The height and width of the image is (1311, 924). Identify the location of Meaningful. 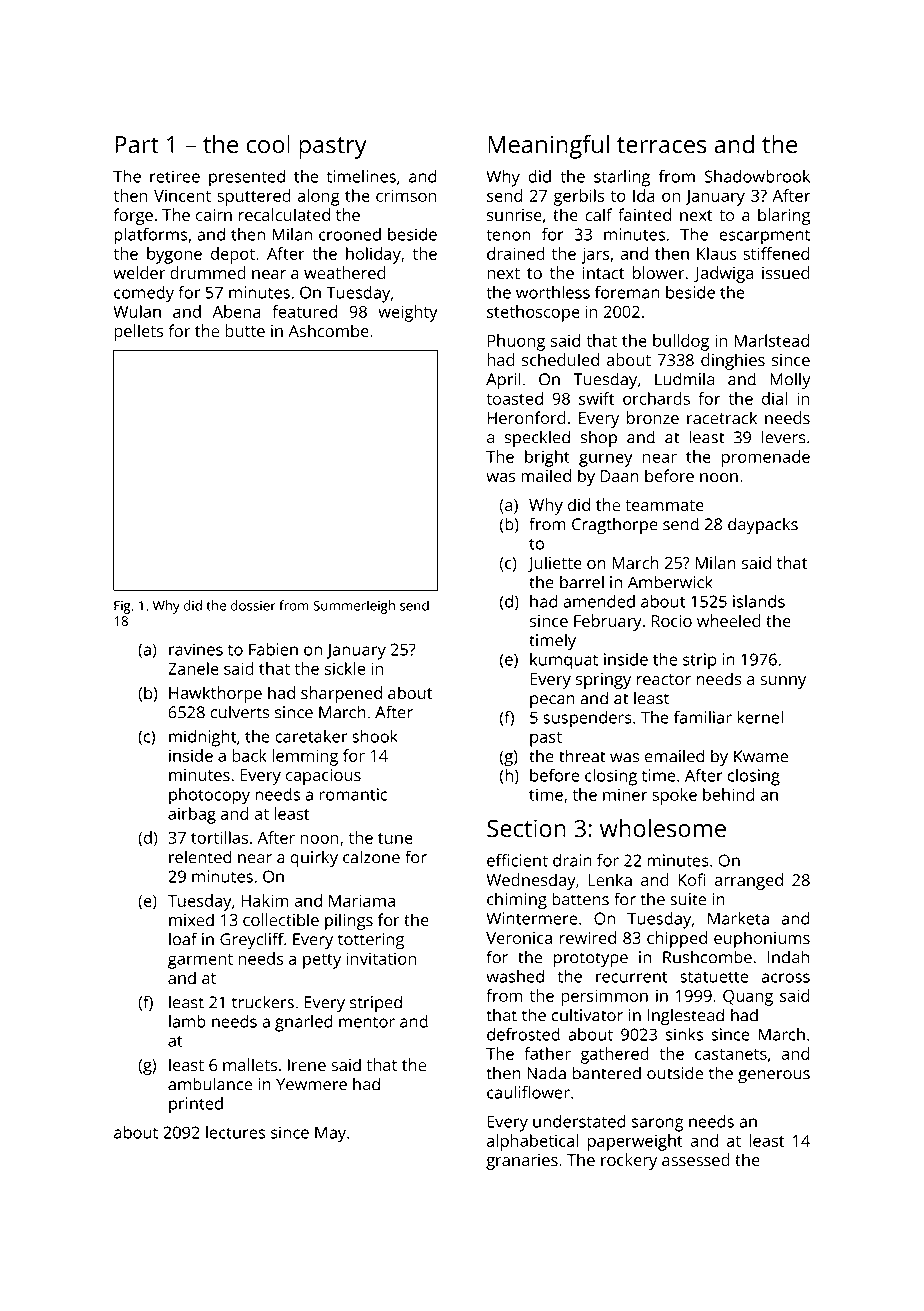
(548, 147).
